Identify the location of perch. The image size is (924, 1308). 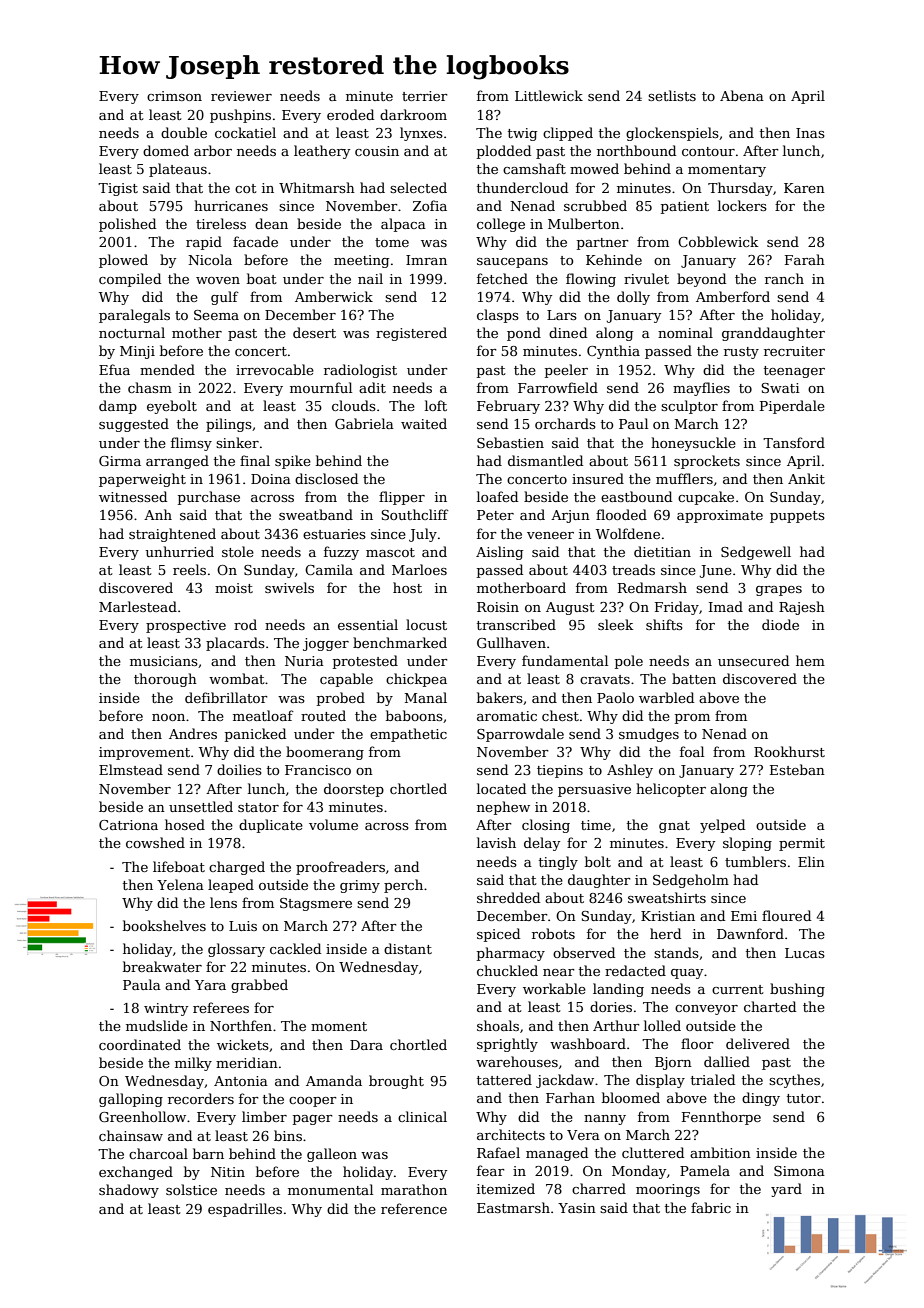
(403, 886).
